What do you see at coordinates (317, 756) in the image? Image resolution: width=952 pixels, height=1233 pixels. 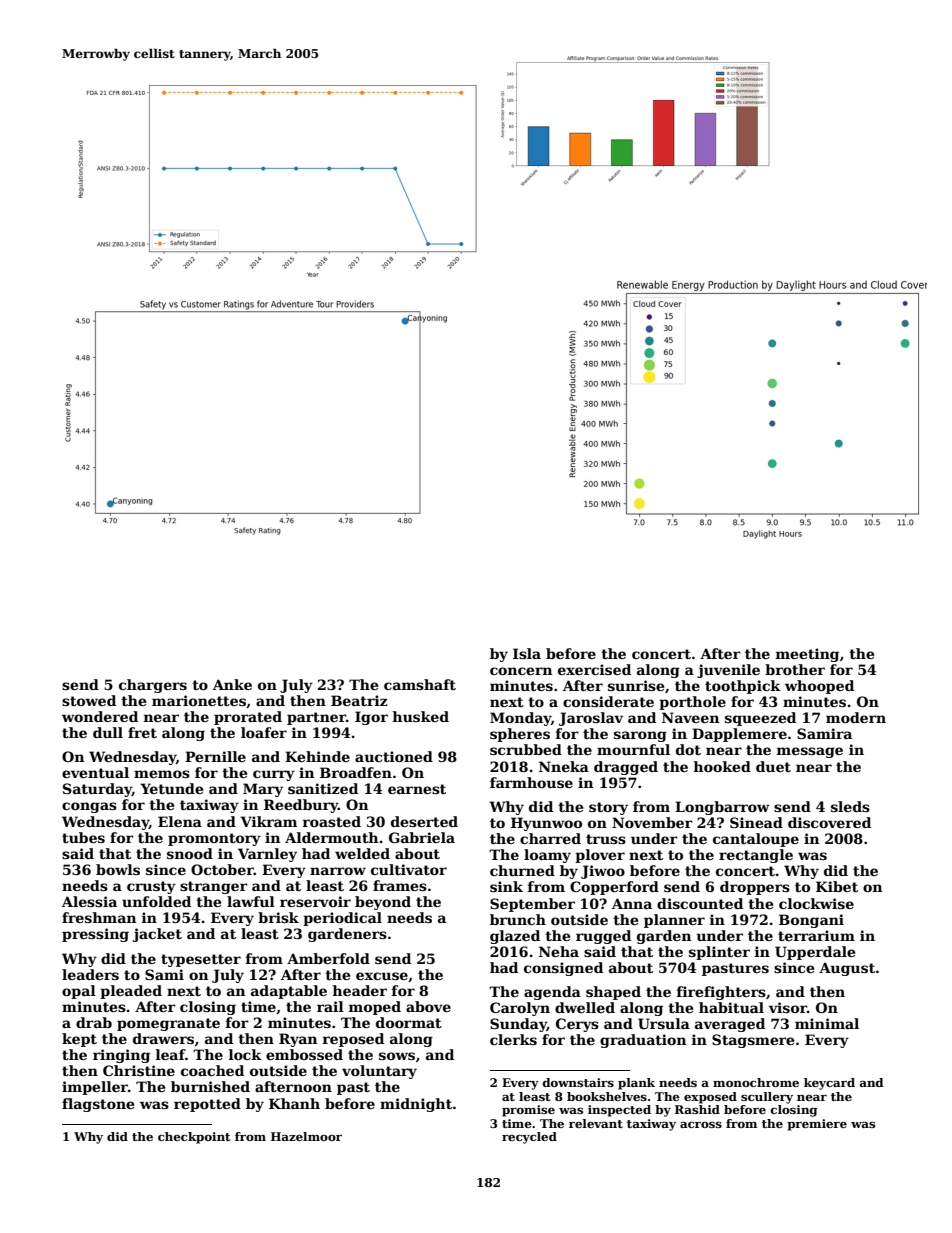 I see `Kehinde` at bounding box center [317, 756].
